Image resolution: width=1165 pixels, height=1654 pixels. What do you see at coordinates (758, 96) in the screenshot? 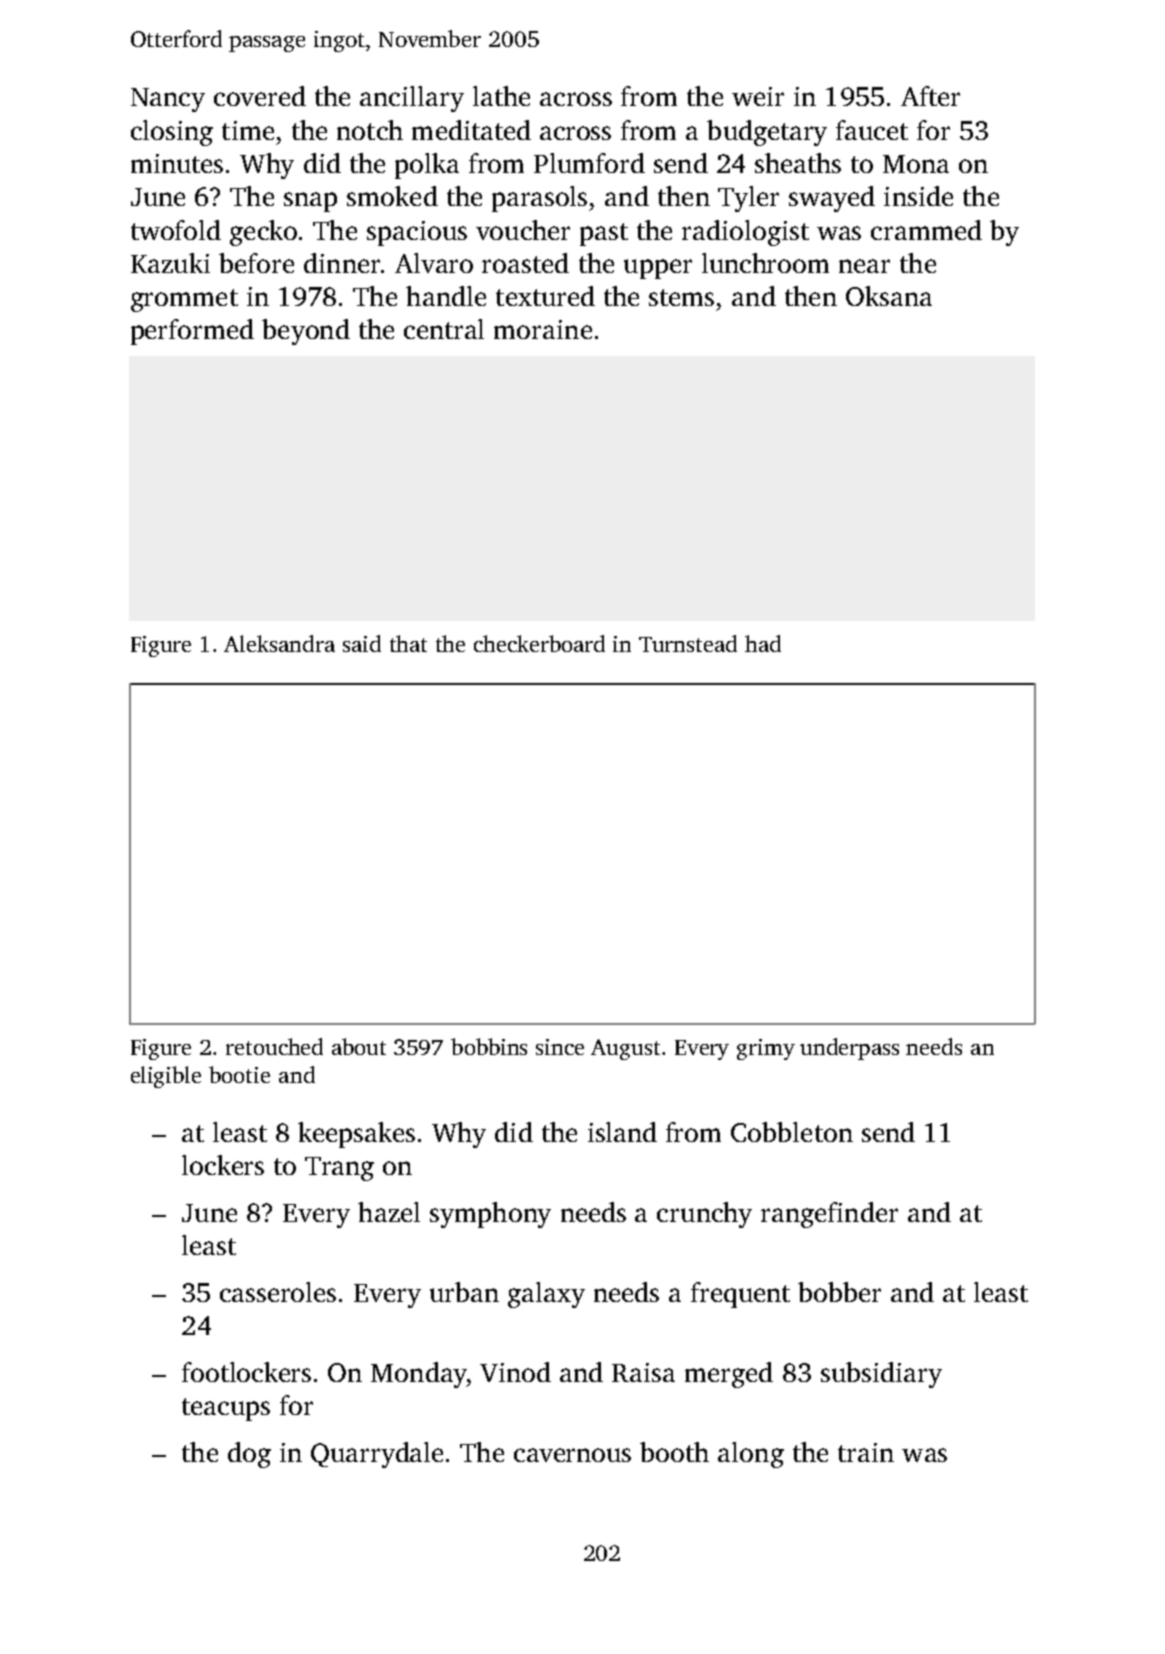
I see `weir` at bounding box center [758, 96].
